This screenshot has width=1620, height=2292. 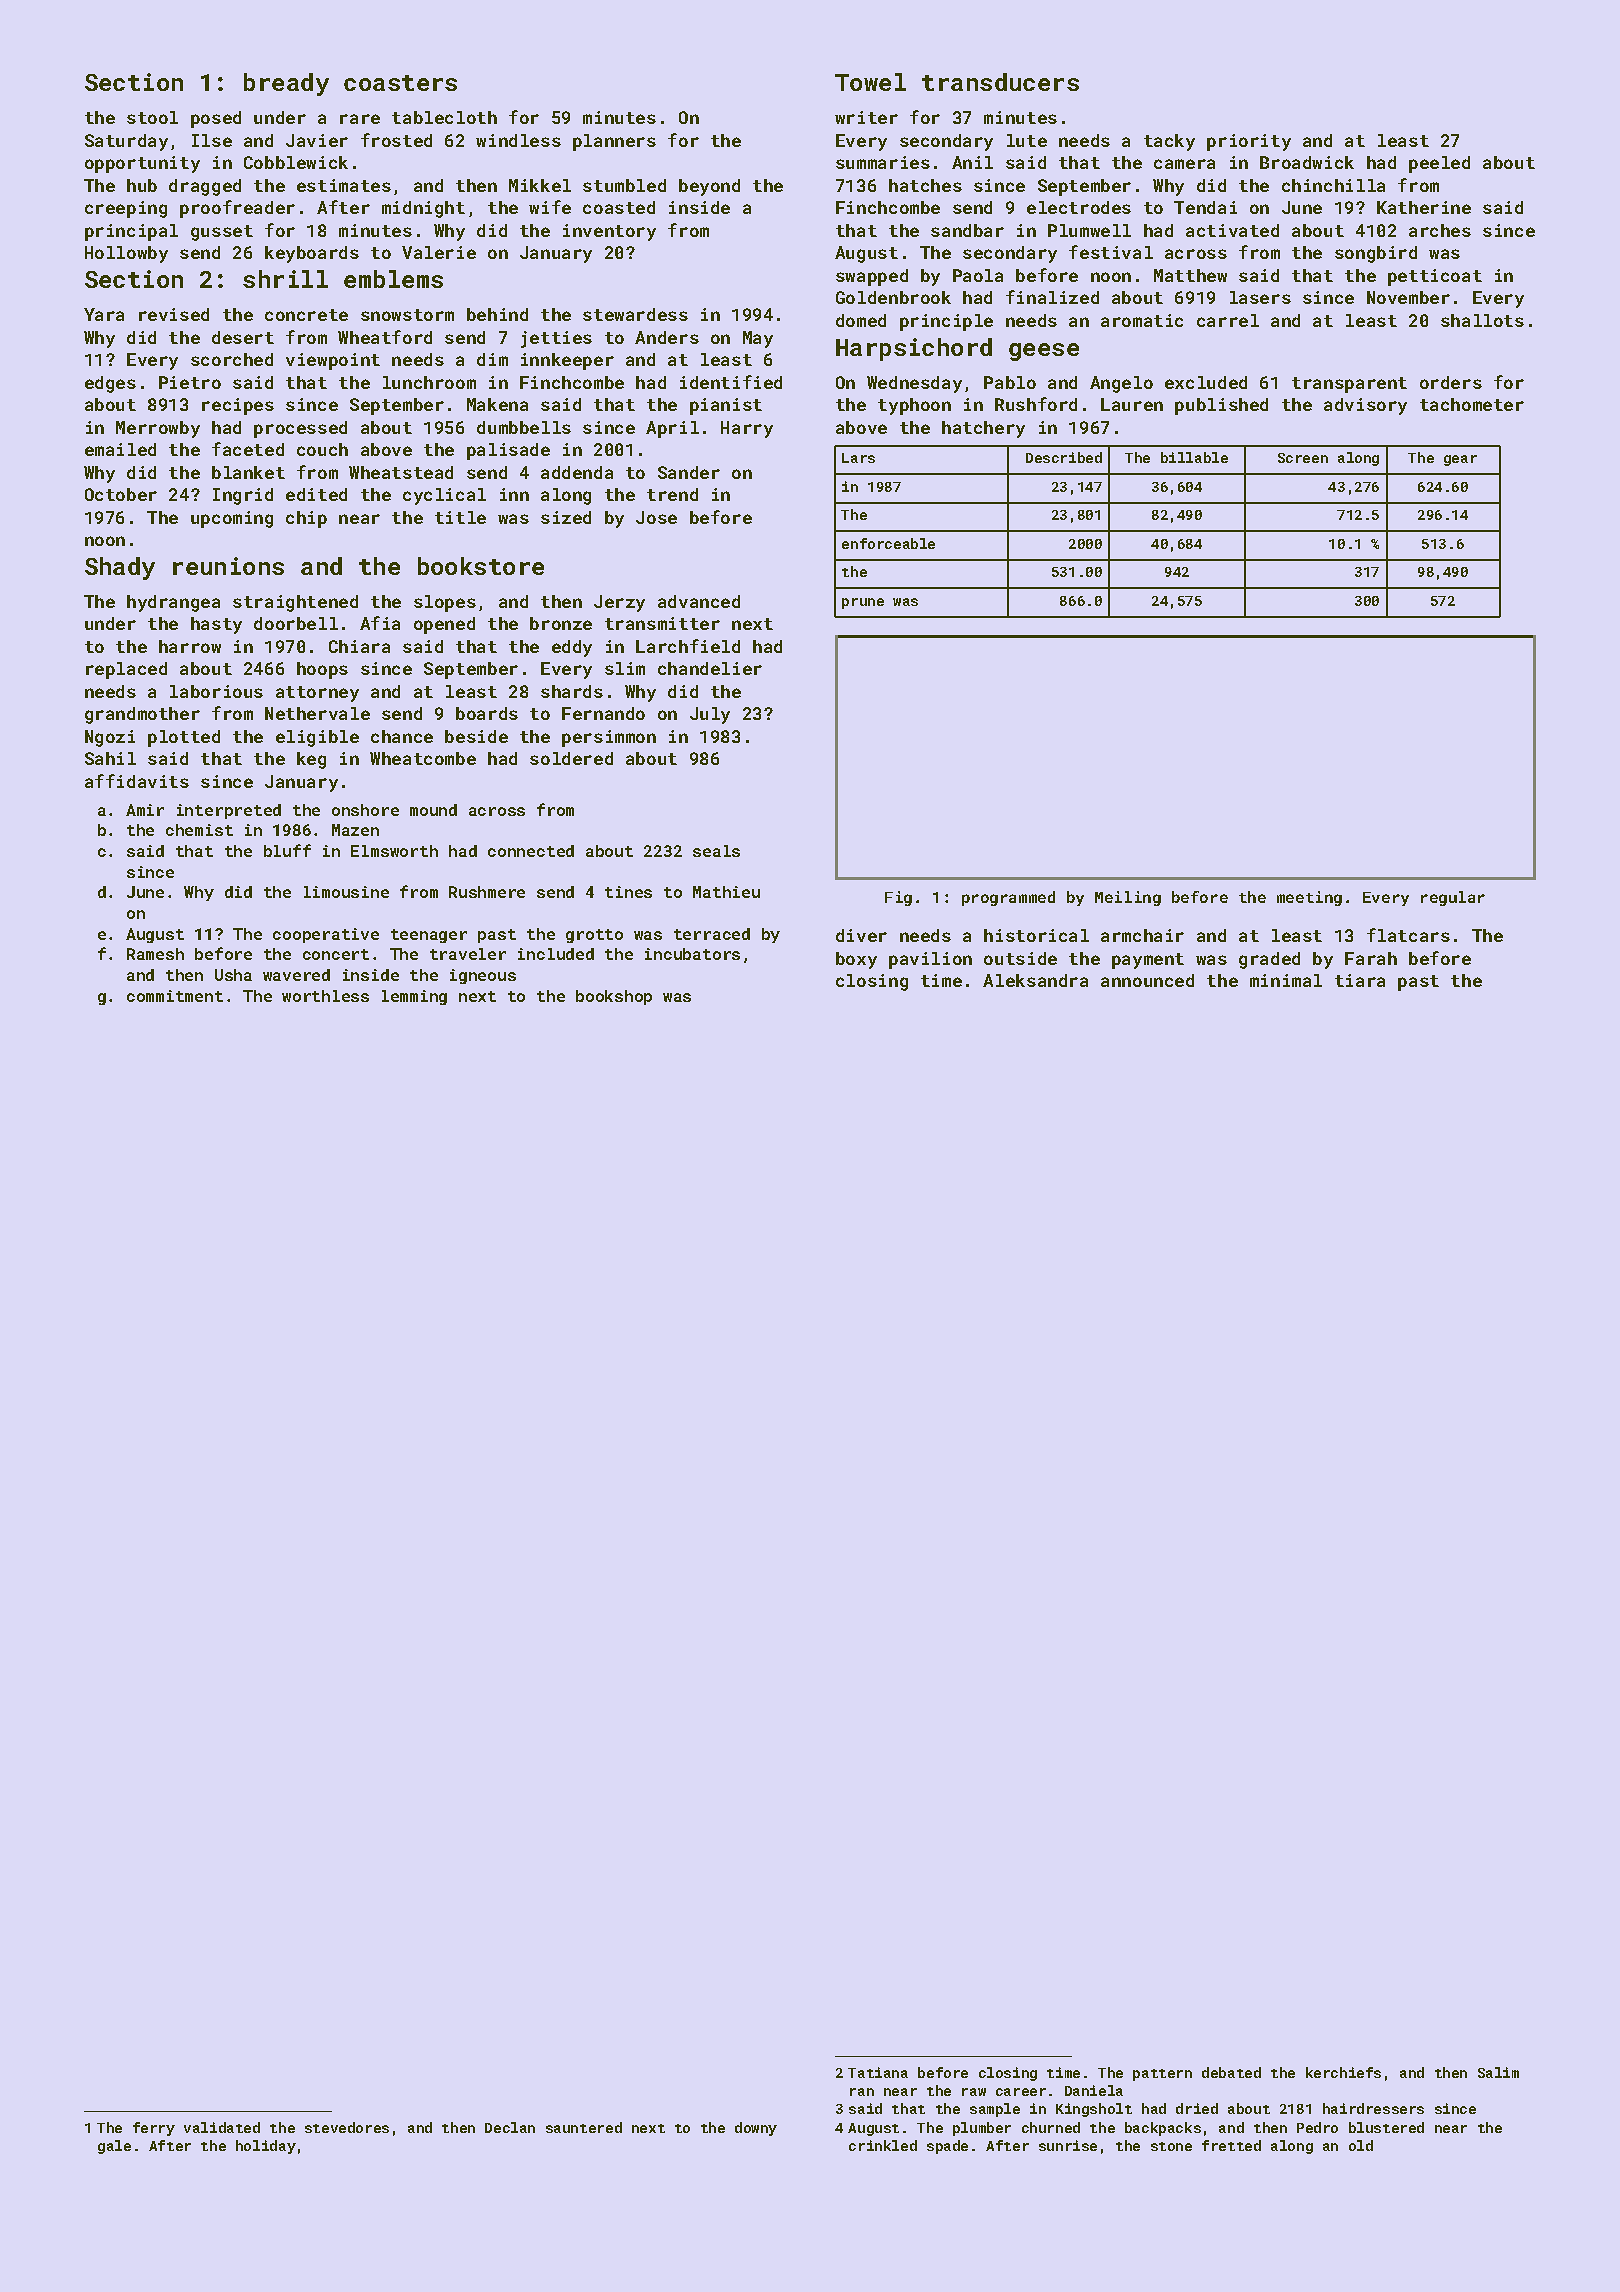 I want to click on seals, so click(x=716, y=851).
